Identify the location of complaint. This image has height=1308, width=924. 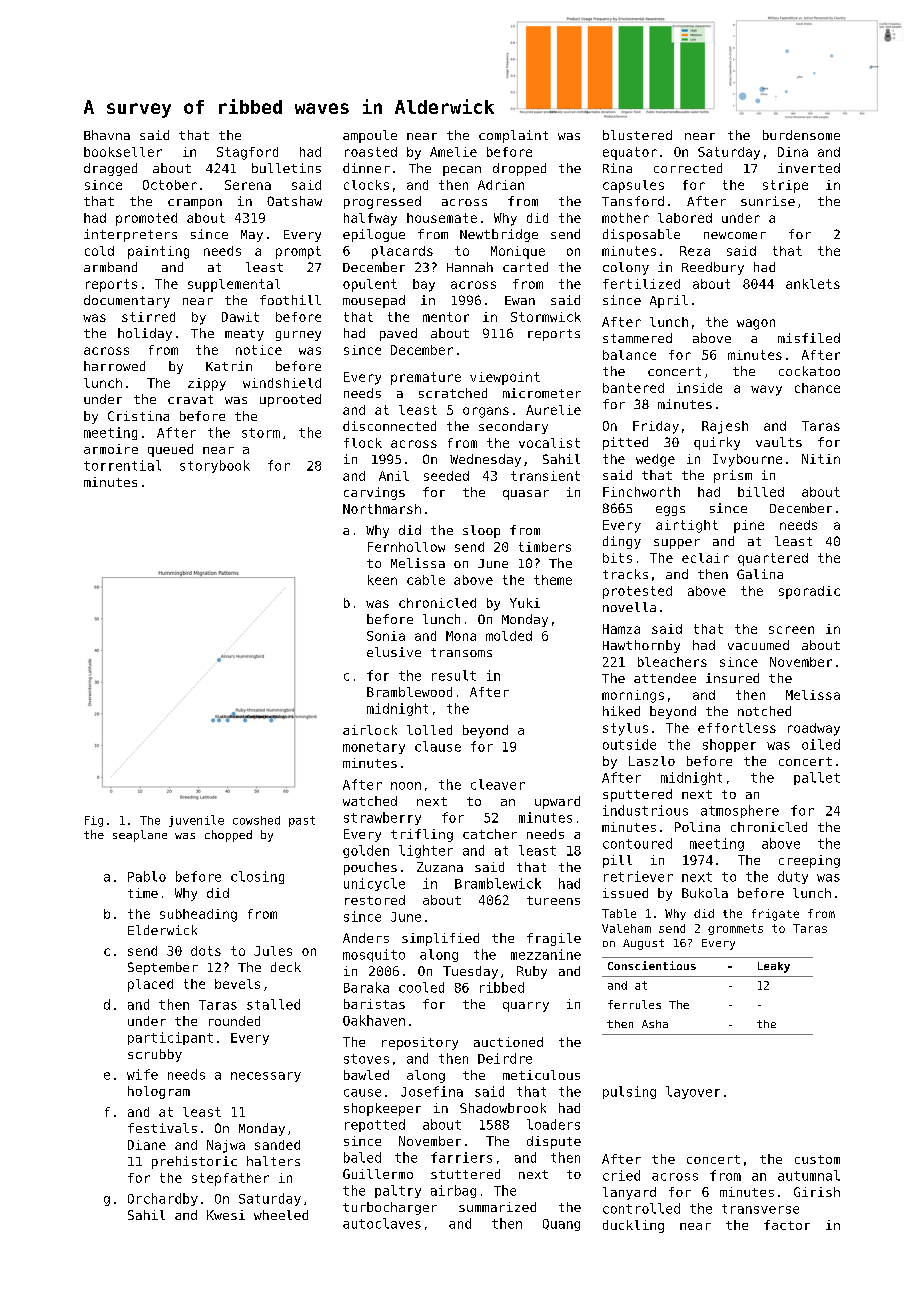
(513, 136).
